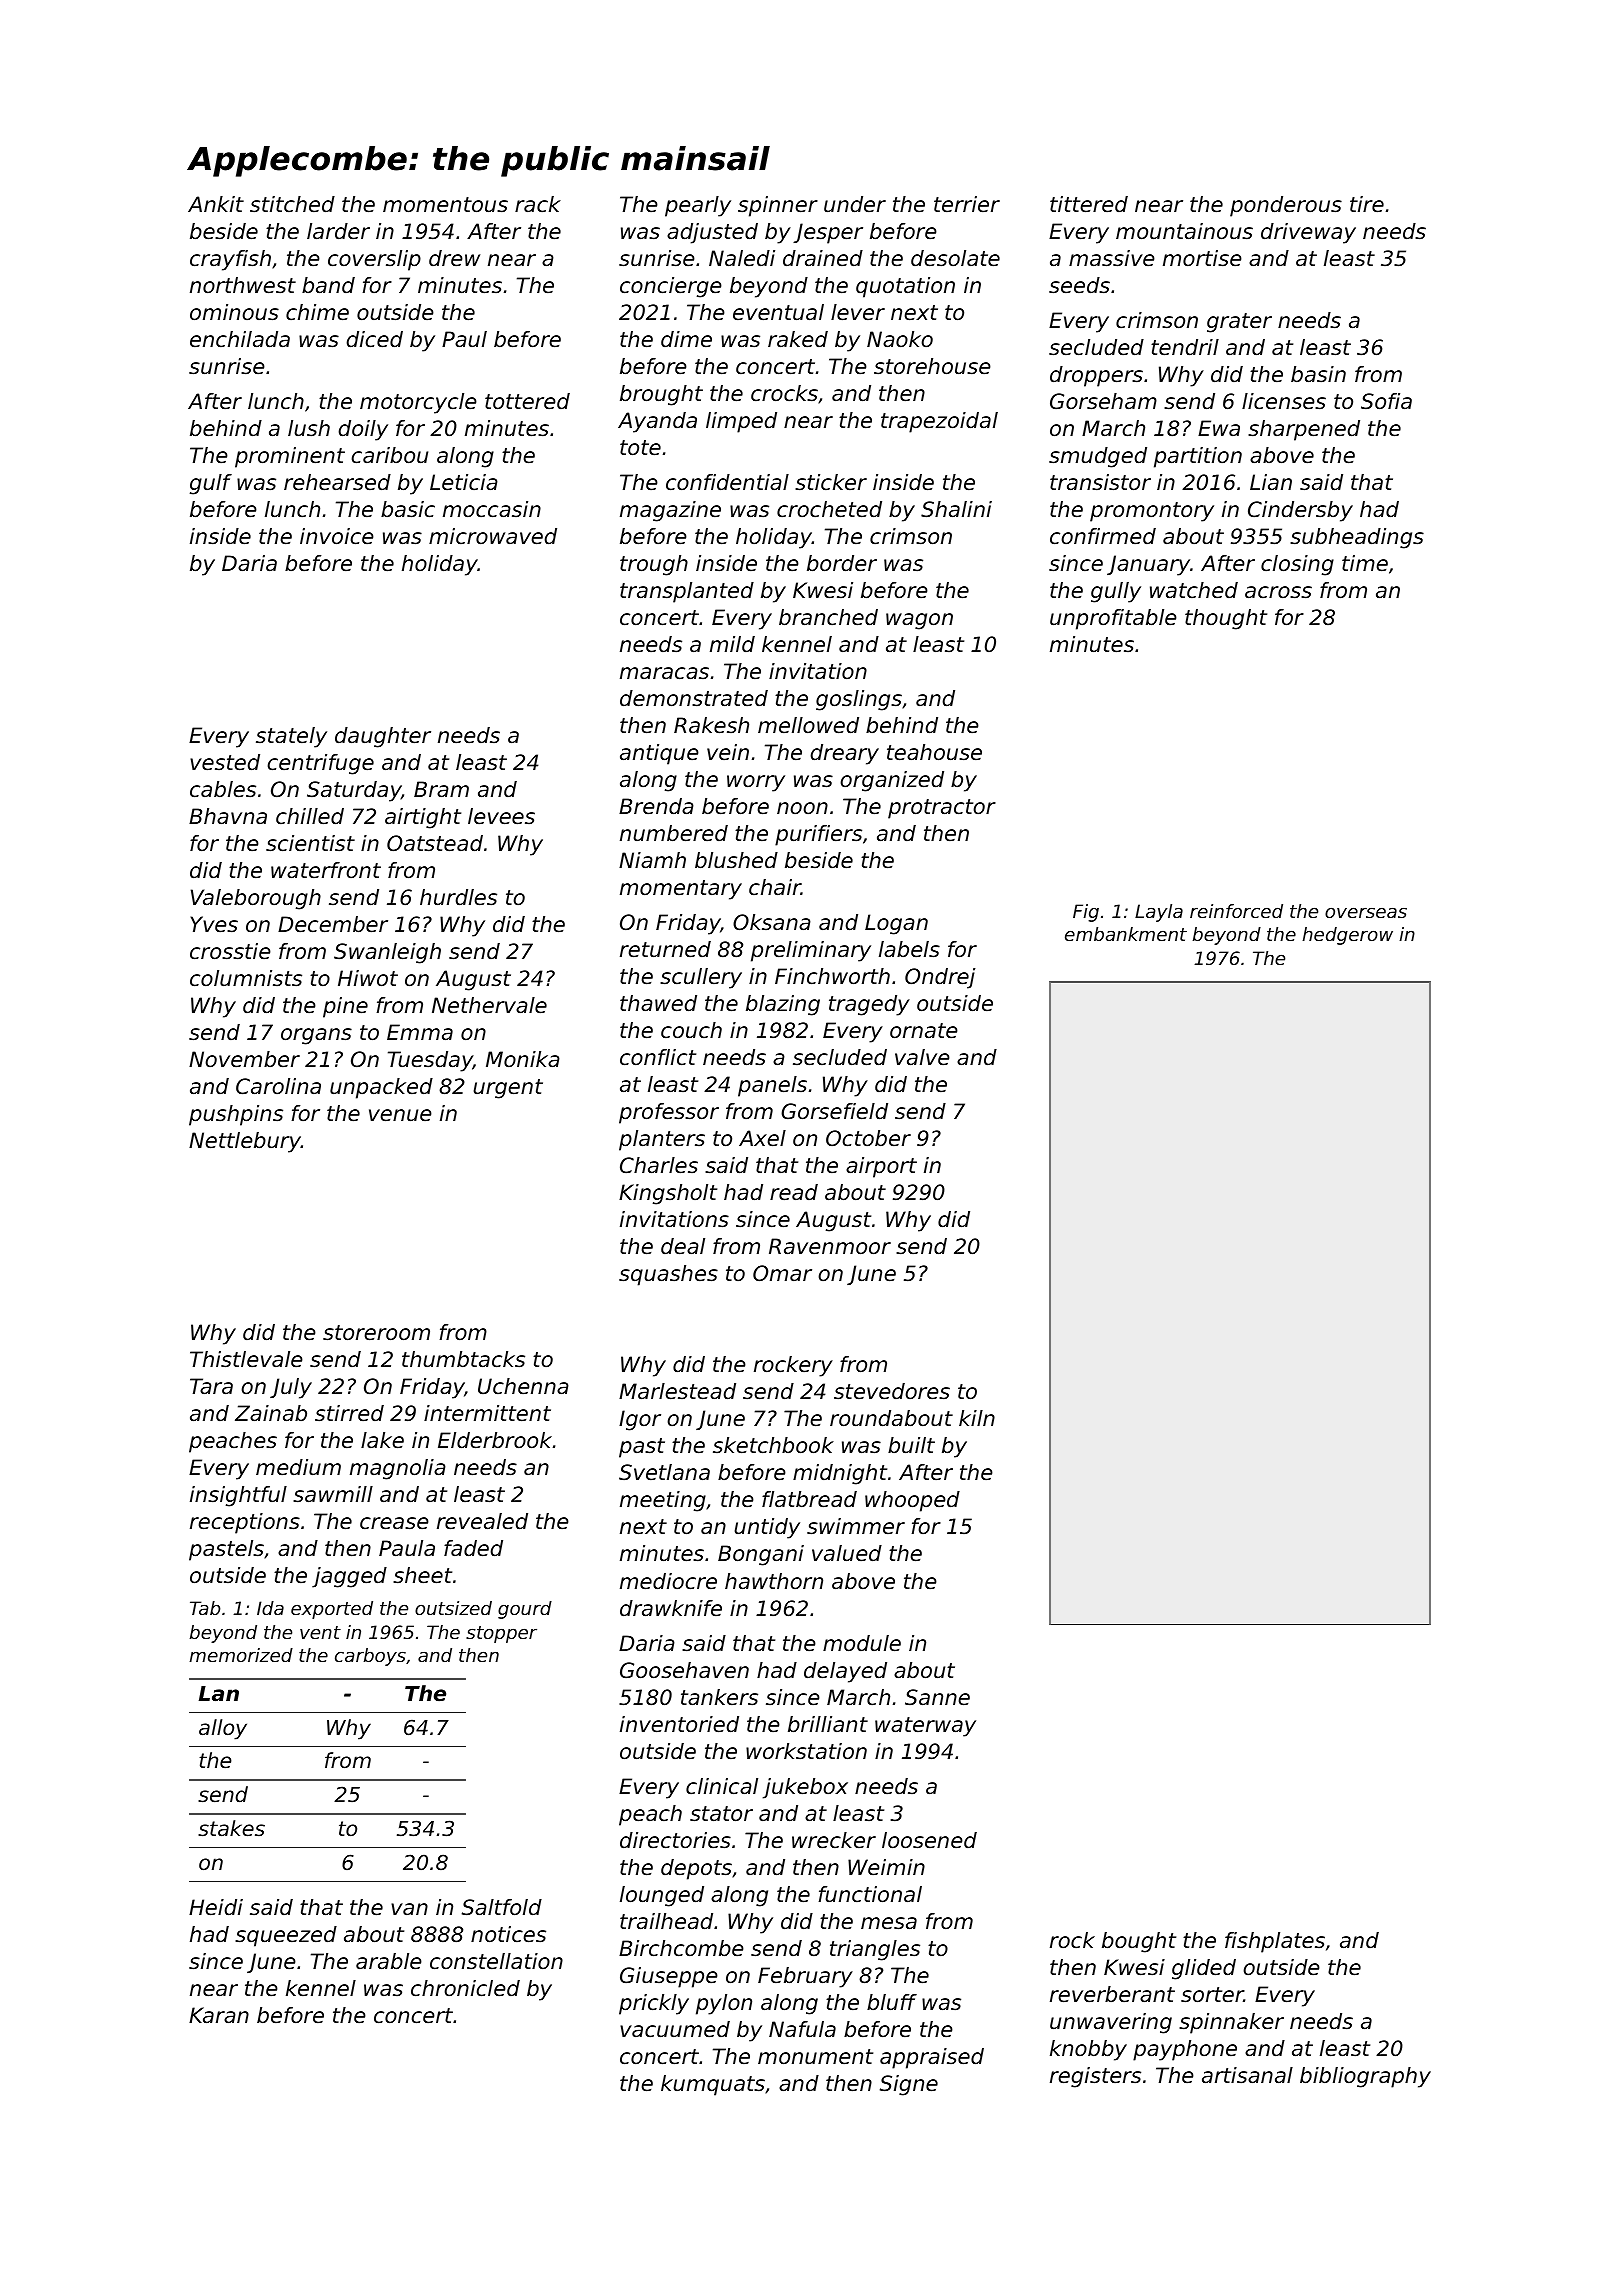 The height and width of the screenshot is (2292, 1620). What do you see at coordinates (1139, 1942) in the screenshot?
I see `bought` at bounding box center [1139, 1942].
